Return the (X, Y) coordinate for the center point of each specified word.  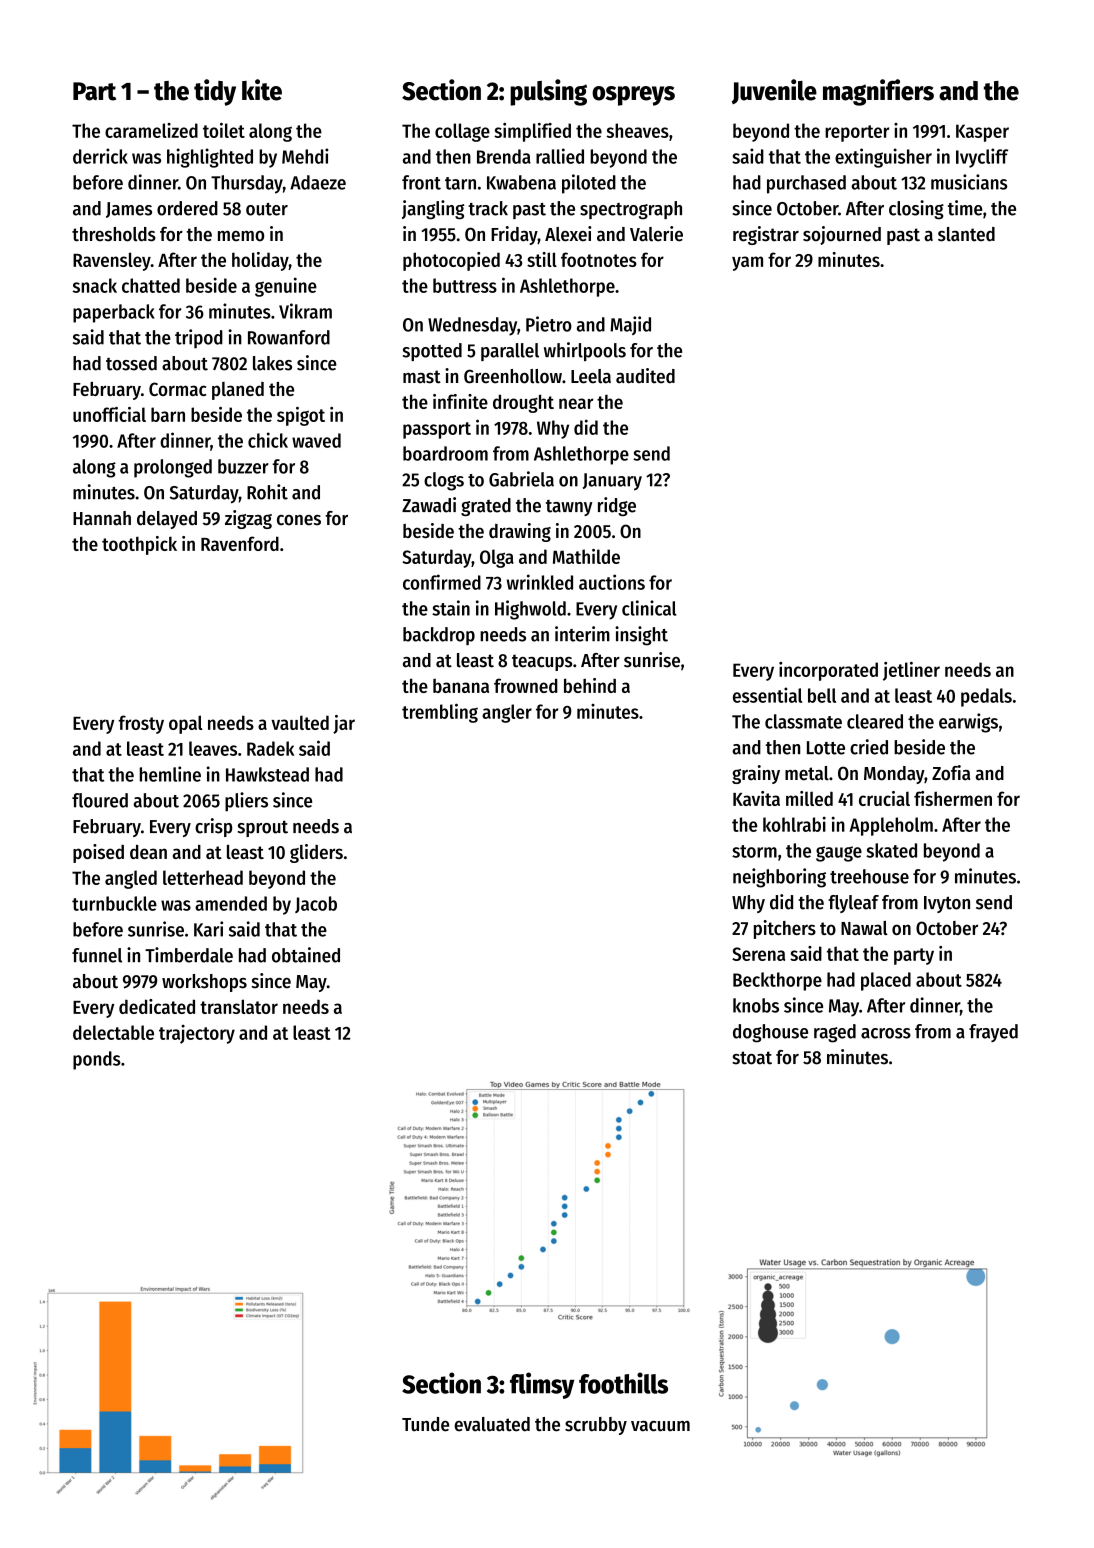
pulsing (548, 92)
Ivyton (947, 904)
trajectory (197, 1034)
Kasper (982, 133)
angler (507, 713)
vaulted (300, 722)
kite (262, 90)
